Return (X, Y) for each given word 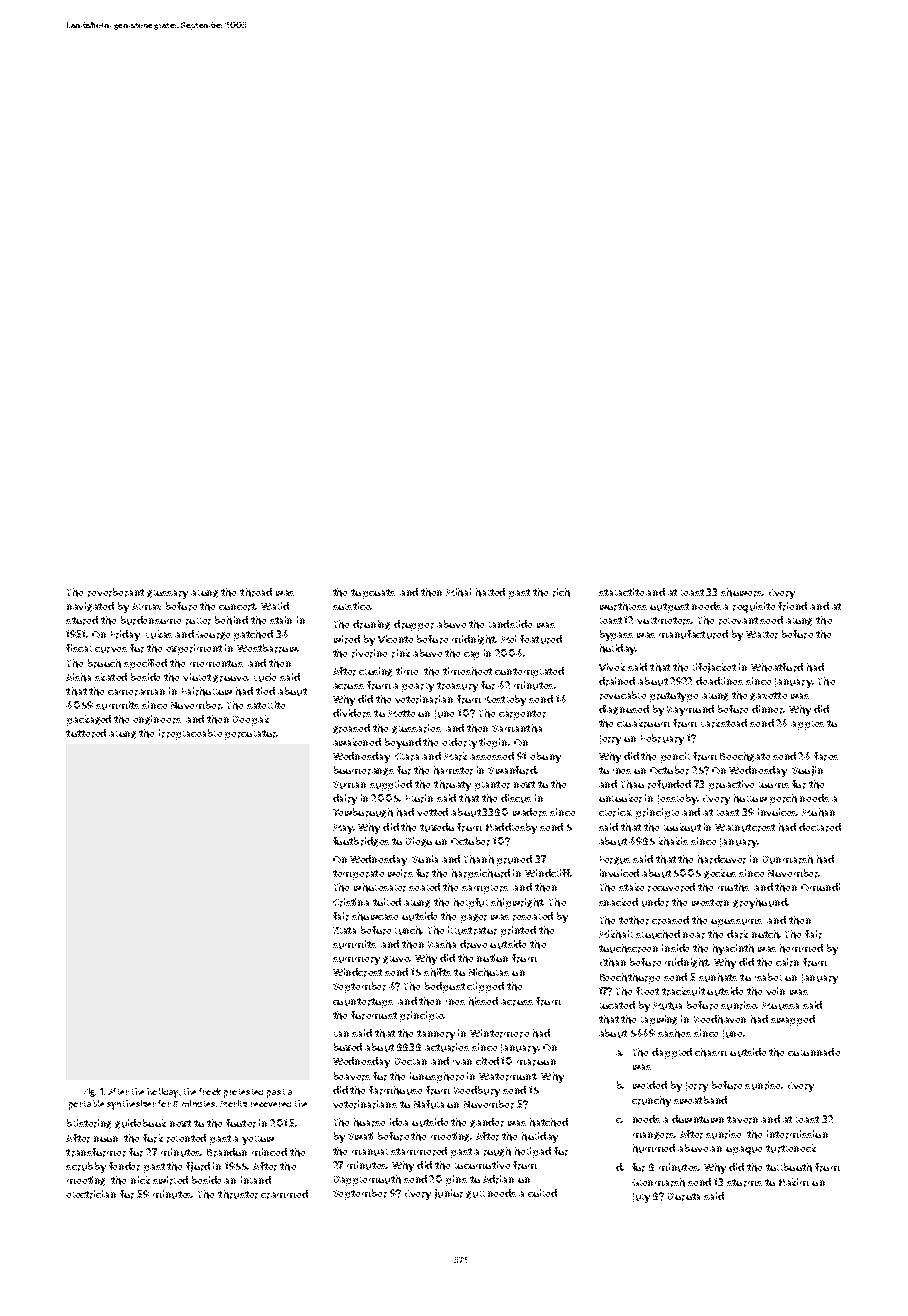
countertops (363, 1003)
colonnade (814, 1052)
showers (742, 592)
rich (561, 592)
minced (269, 1152)
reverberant (116, 592)
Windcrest (357, 972)
